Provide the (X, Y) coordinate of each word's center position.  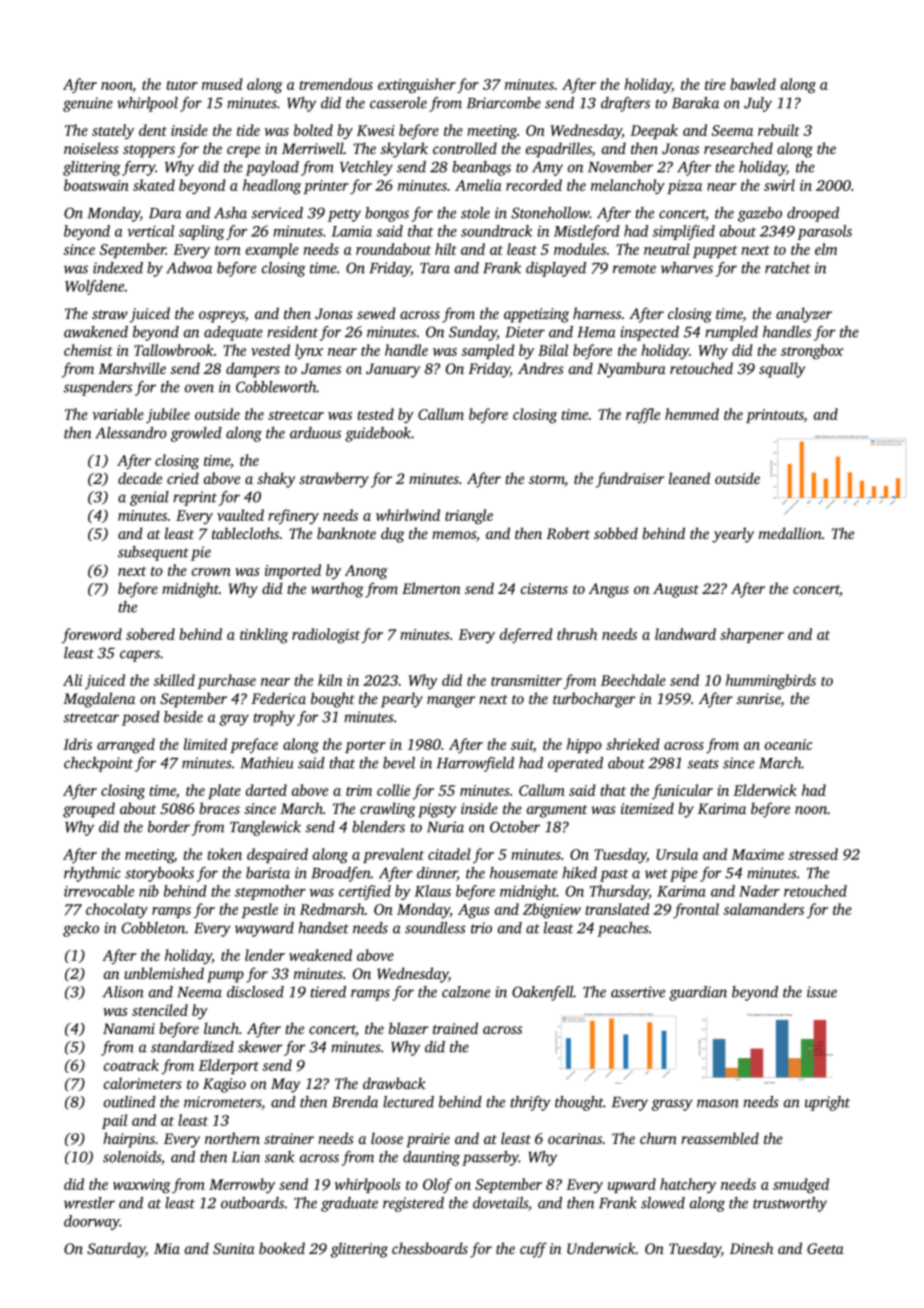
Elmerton (431, 588)
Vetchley (366, 168)
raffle (643, 415)
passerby (490, 1158)
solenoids (132, 1157)
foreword (92, 635)
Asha (230, 213)
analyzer (804, 315)
